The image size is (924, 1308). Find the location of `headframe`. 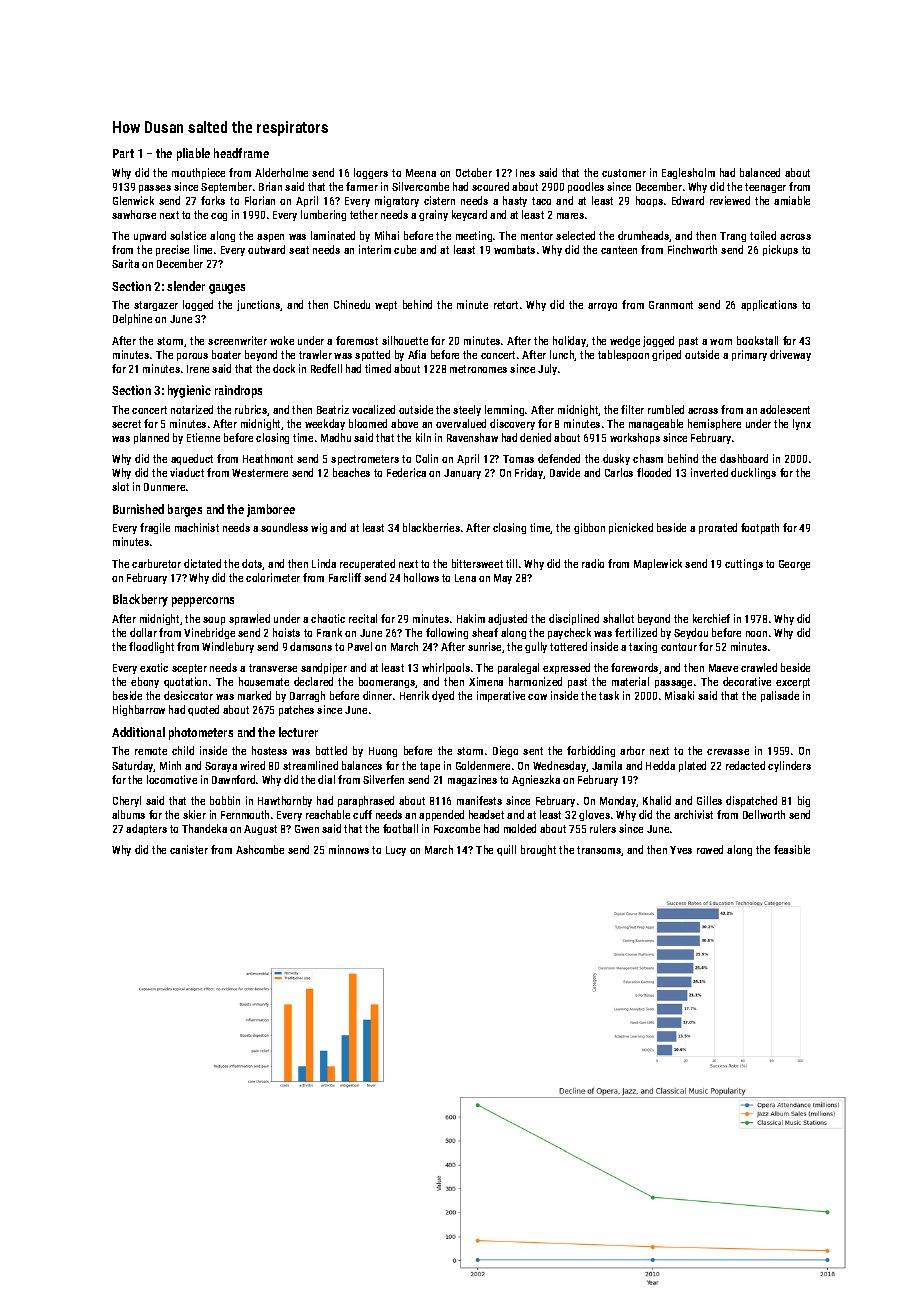

headframe is located at coordinates (241, 153).
